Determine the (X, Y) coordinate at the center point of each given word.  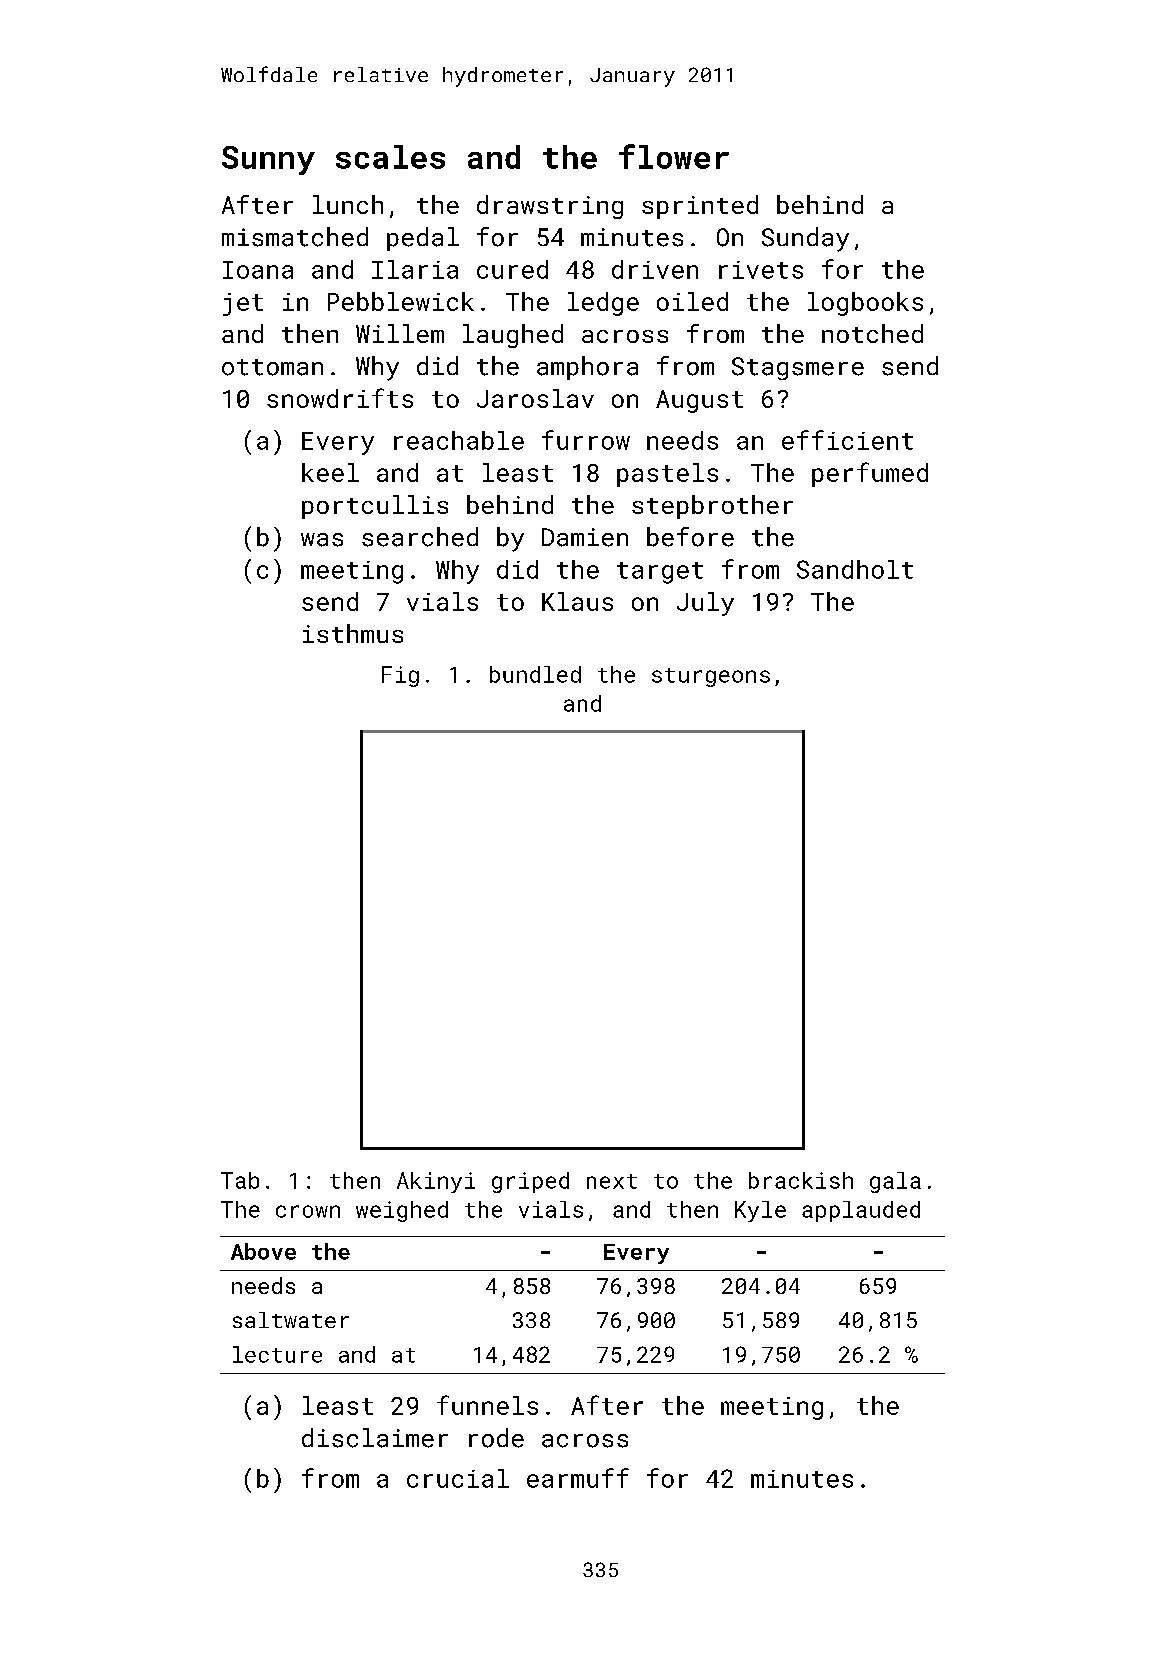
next (612, 1181)
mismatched (295, 237)
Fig (400, 676)
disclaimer (375, 1438)
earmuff (578, 1478)
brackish (801, 1180)
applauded (861, 1211)
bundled (535, 674)
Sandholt (855, 569)
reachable (459, 440)
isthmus (353, 633)
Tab (240, 1180)
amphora (587, 368)
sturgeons (711, 677)
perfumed (870, 474)
